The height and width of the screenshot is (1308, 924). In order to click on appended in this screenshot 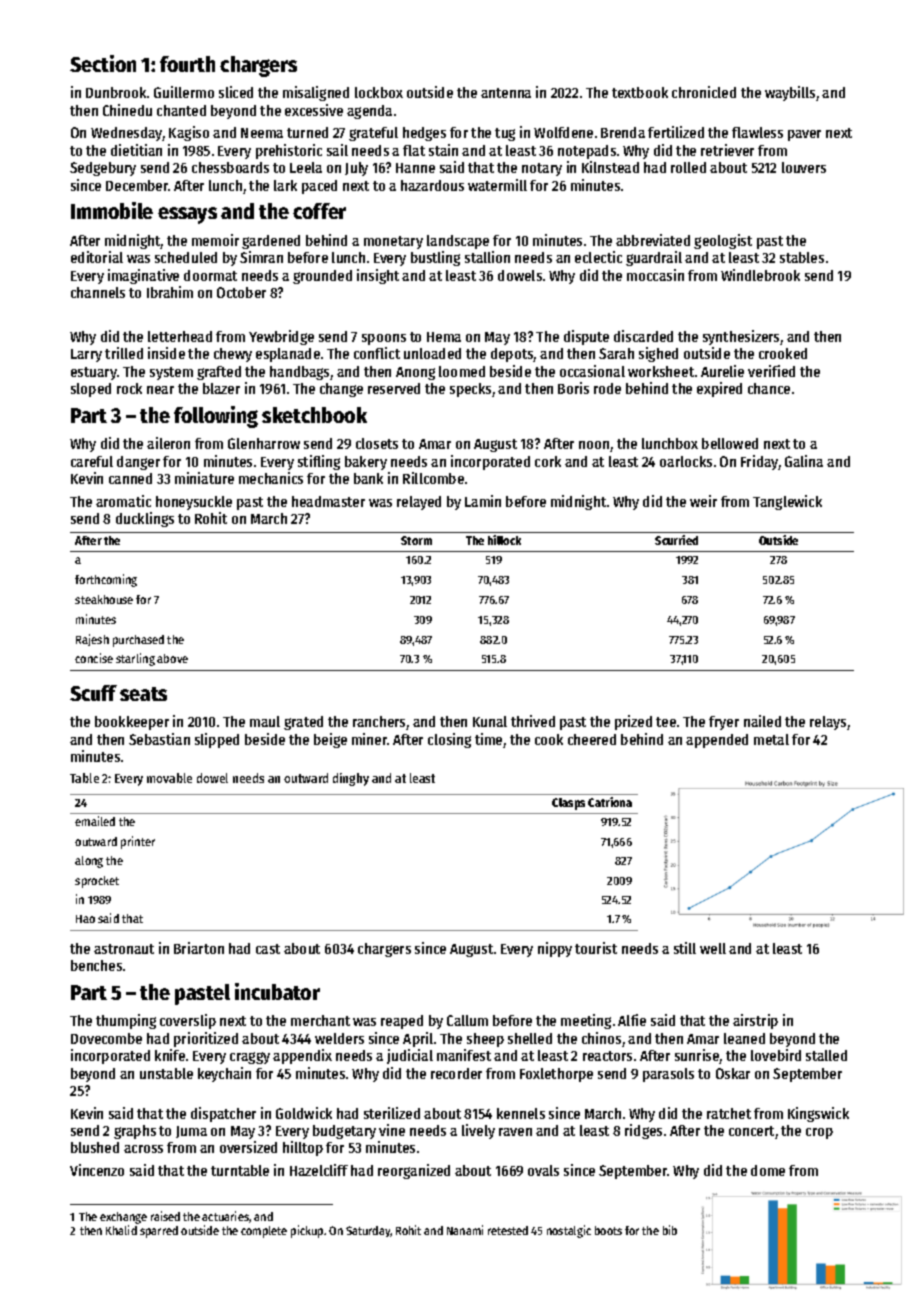, I will do `click(717, 741)`.
